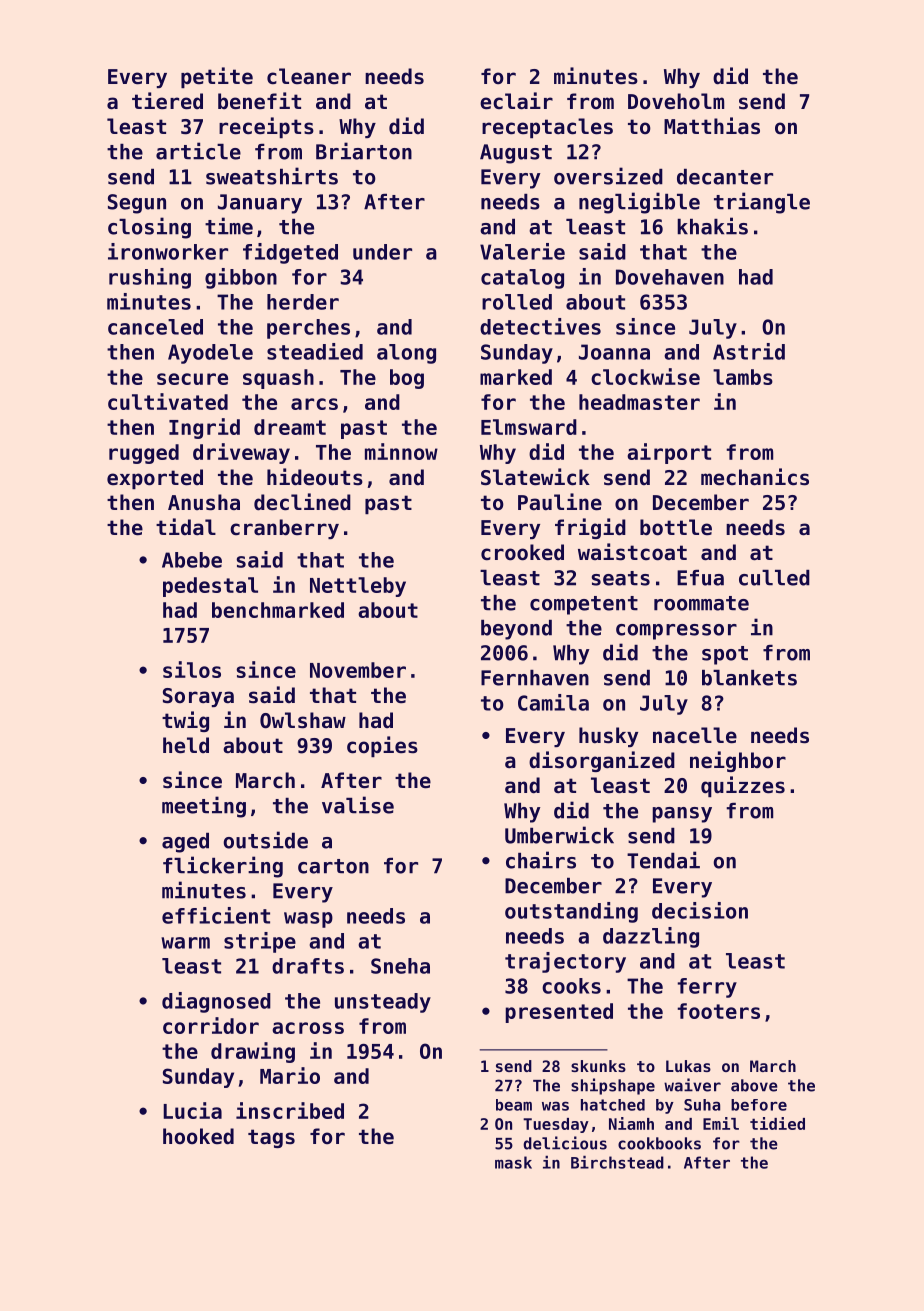  I want to click on tags, so click(271, 1138).
